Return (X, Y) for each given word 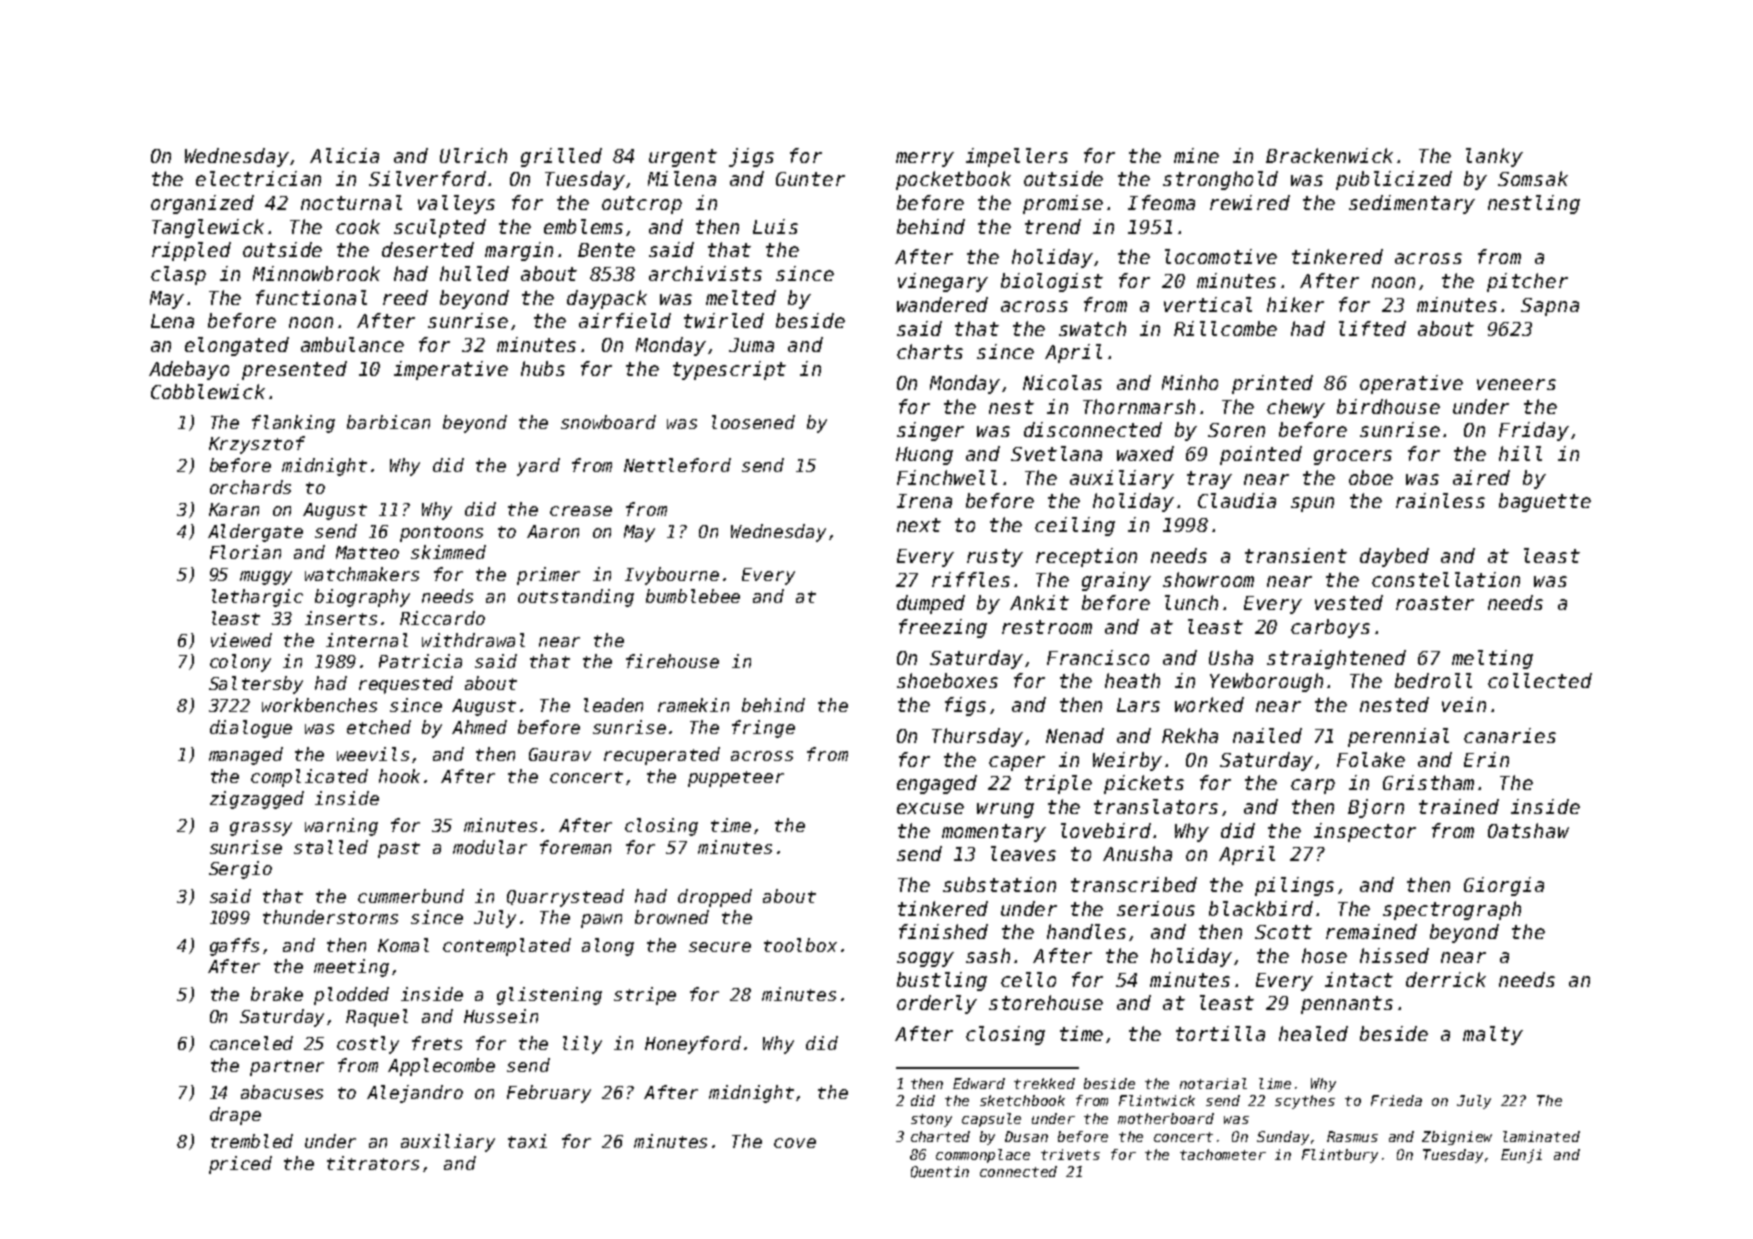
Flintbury (1340, 1156)
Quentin (940, 1172)
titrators (373, 1163)
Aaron (553, 531)
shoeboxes (947, 680)
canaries (1510, 735)
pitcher (1527, 282)
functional (311, 297)
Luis (775, 226)
